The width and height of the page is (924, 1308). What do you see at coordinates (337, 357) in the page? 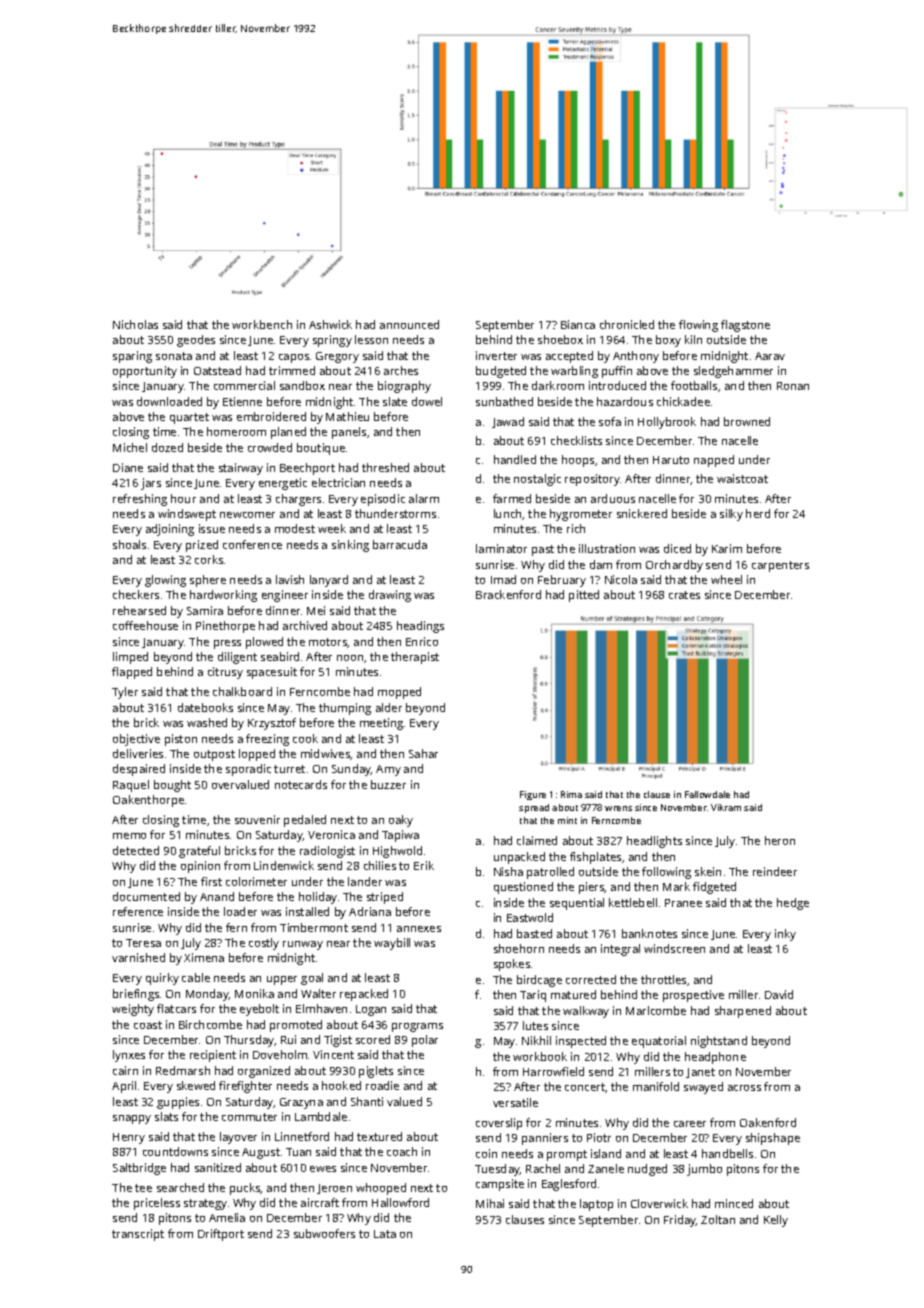
I see `Gregory` at bounding box center [337, 357].
